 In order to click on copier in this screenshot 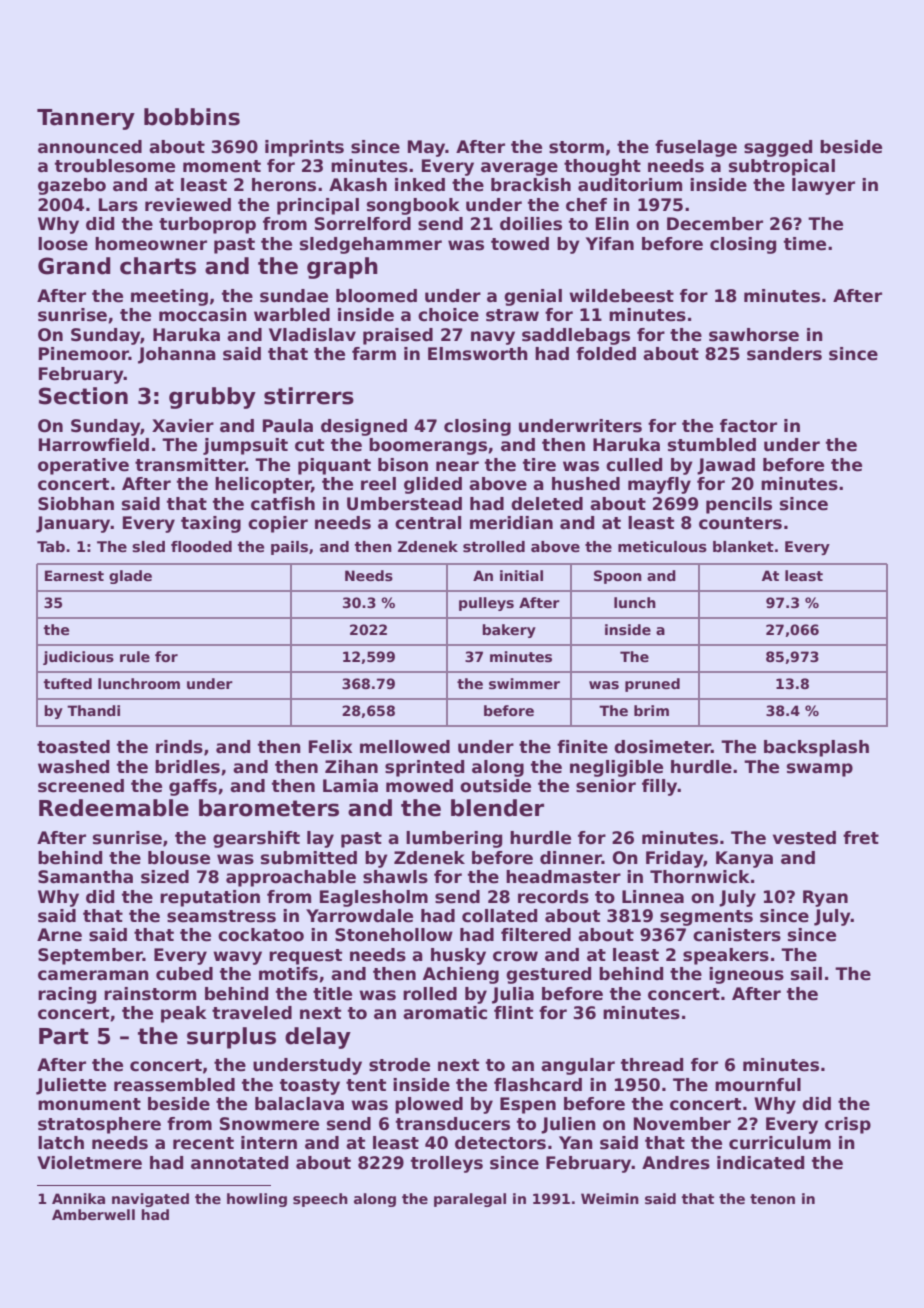, I will do `click(278, 524)`.
